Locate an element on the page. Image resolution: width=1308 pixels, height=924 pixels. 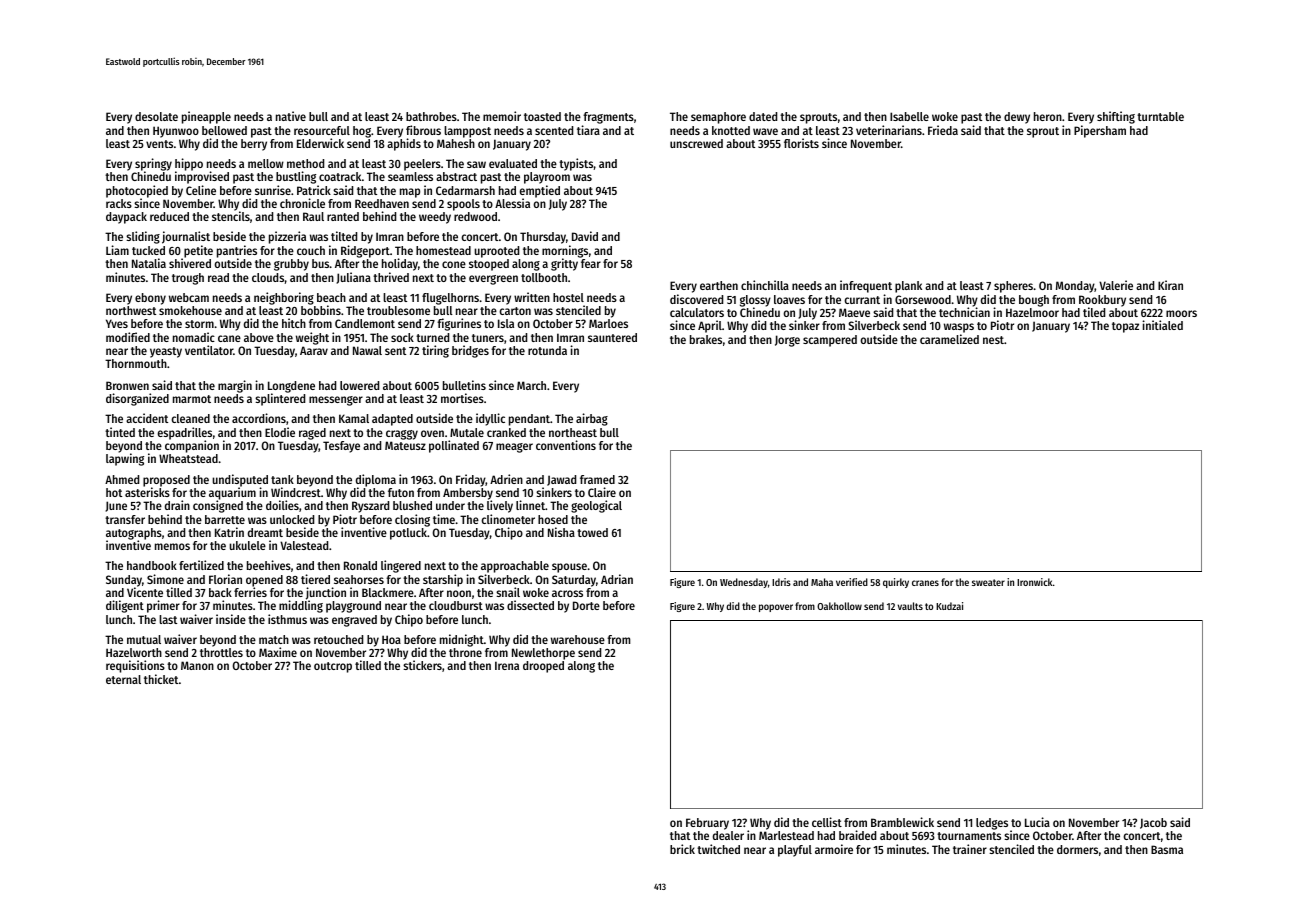
brick is located at coordinates (682, 849).
